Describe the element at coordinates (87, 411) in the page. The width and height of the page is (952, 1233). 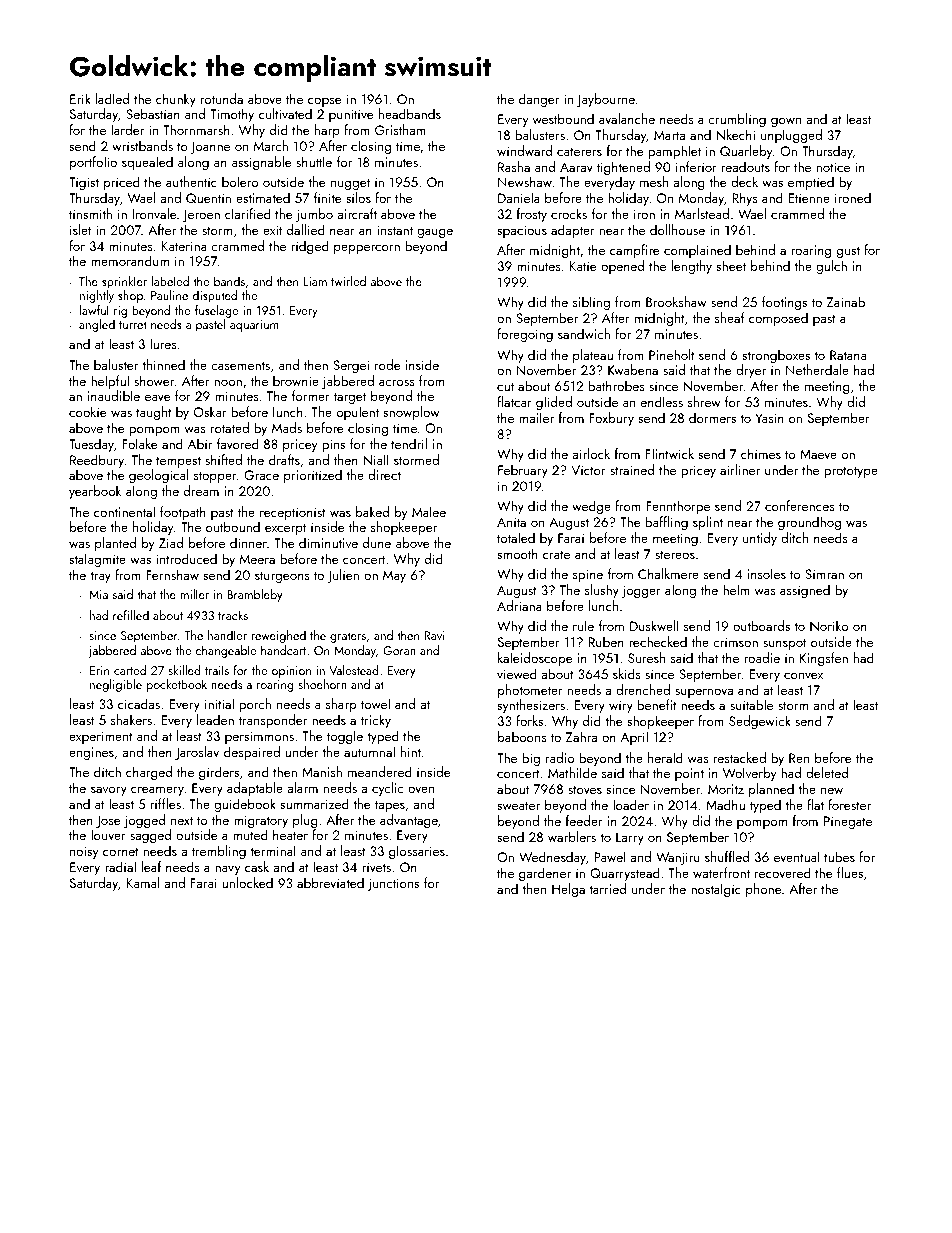
I see `cookie` at that location.
